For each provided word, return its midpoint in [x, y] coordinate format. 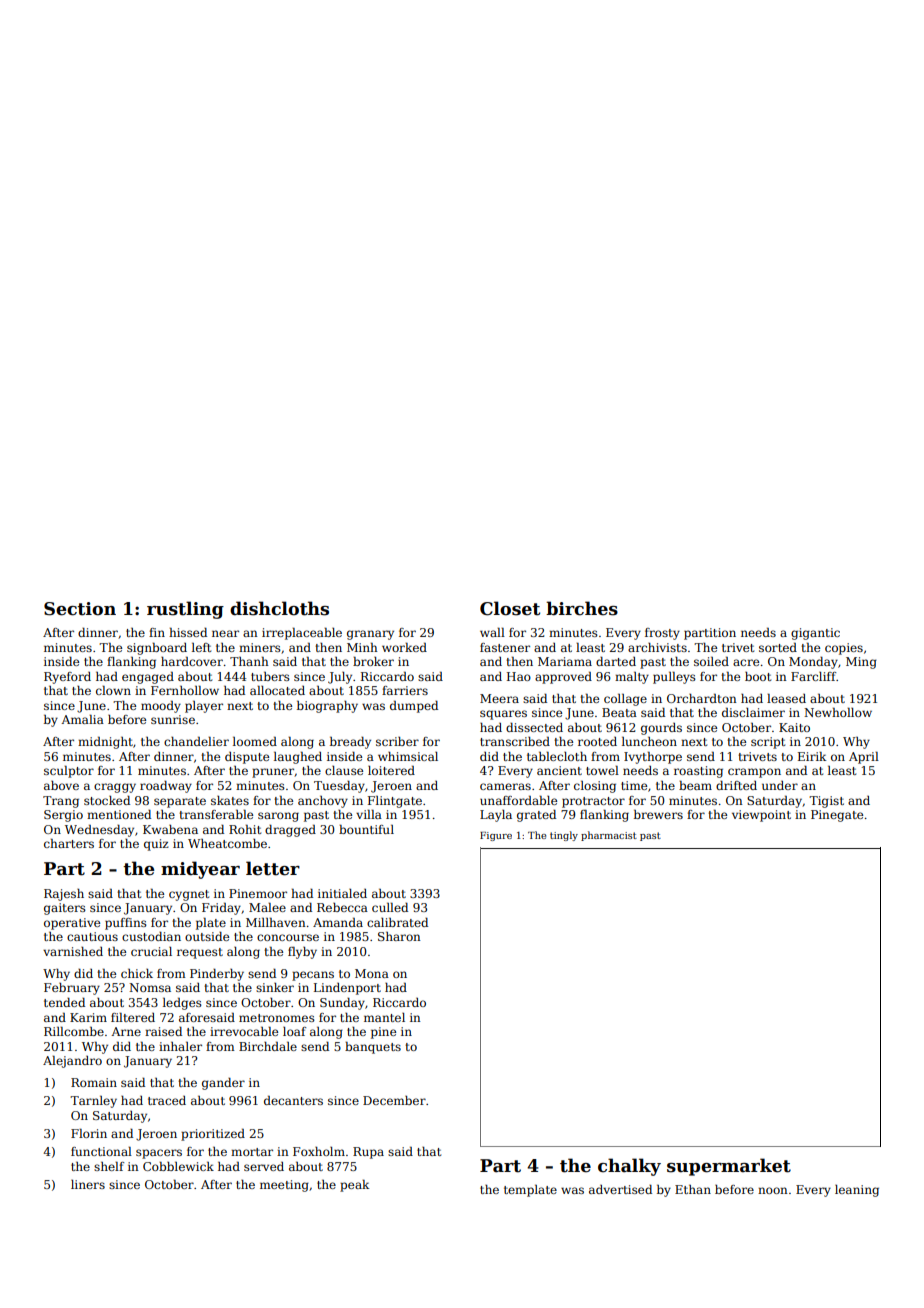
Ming [861, 663]
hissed [188, 632]
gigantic [815, 634]
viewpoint [761, 816]
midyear [200, 870]
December [394, 1100]
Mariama [565, 661]
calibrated [397, 922]
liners [88, 1184]
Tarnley [93, 1102]
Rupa [368, 1153]
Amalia [82, 719]
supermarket [729, 1167]
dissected [534, 727]
